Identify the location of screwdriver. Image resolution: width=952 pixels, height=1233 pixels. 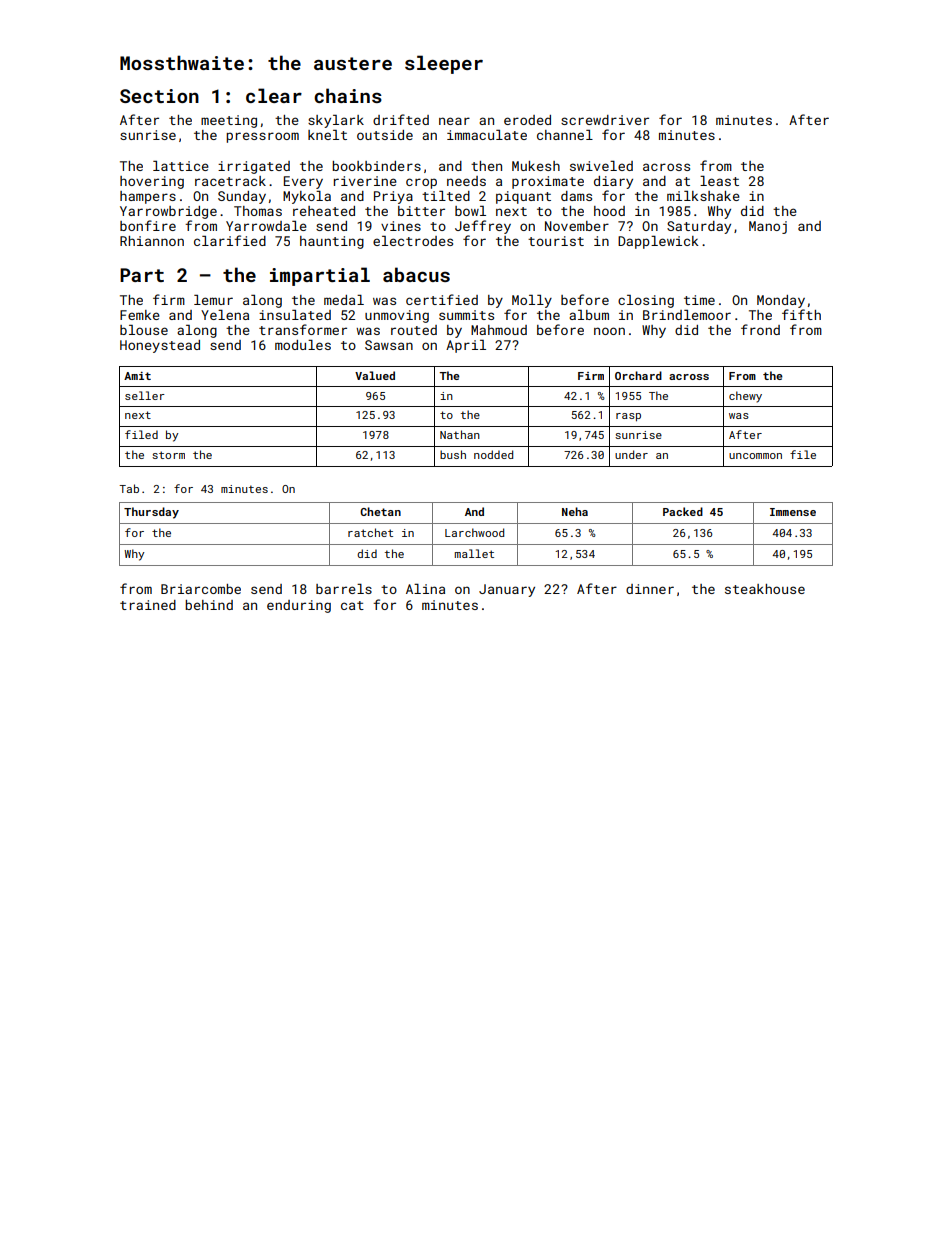
(605, 120).
